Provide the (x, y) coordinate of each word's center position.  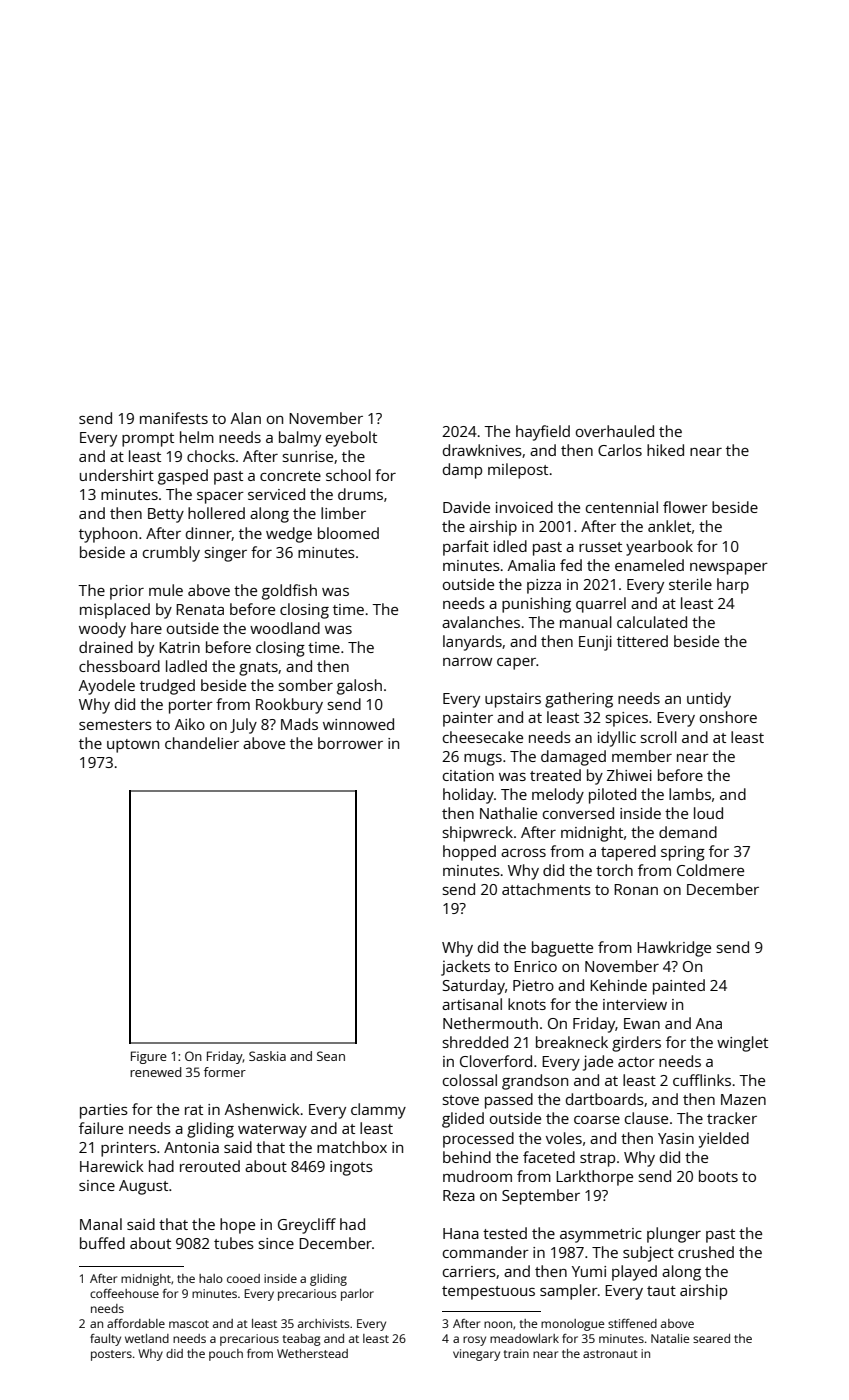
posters (111, 1355)
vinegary (476, 1355)
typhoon (108, 535)
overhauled (615, 431)
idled (510, 546)
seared (711, 1338)
